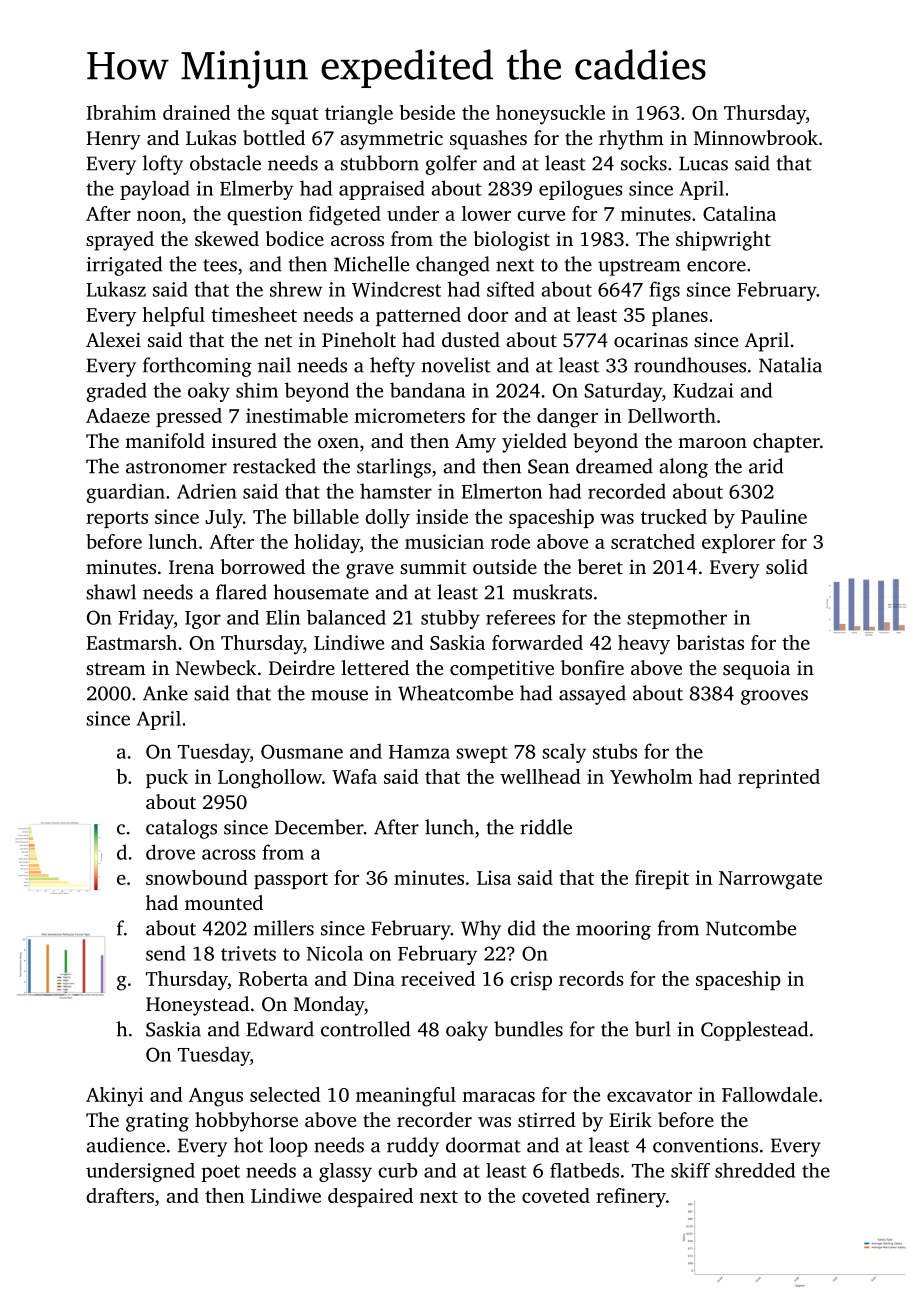 This screenshot has width=924, height=1308. I want to click on despaired, so click(370, 1197).
